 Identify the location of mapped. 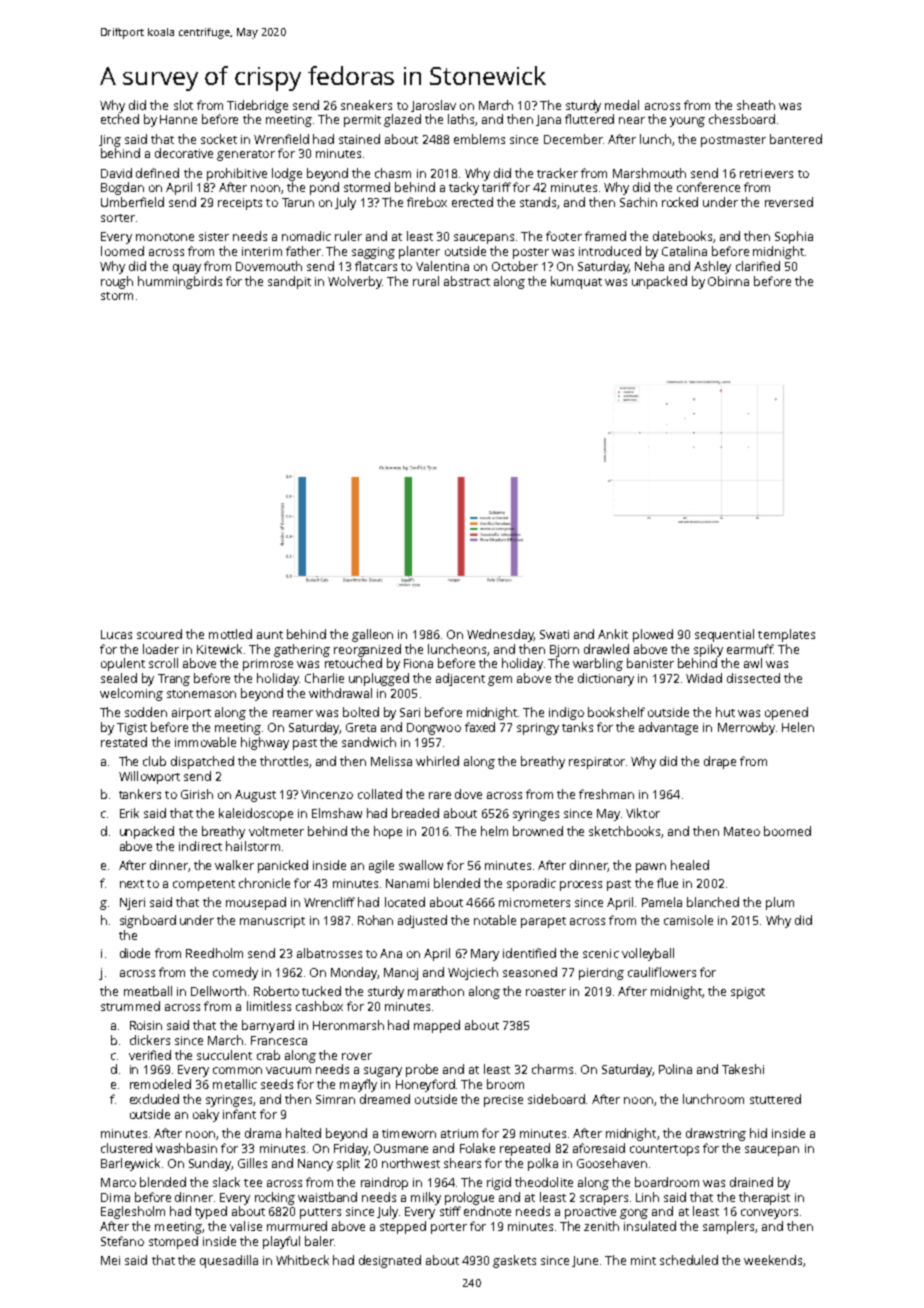
(437, 1026).
